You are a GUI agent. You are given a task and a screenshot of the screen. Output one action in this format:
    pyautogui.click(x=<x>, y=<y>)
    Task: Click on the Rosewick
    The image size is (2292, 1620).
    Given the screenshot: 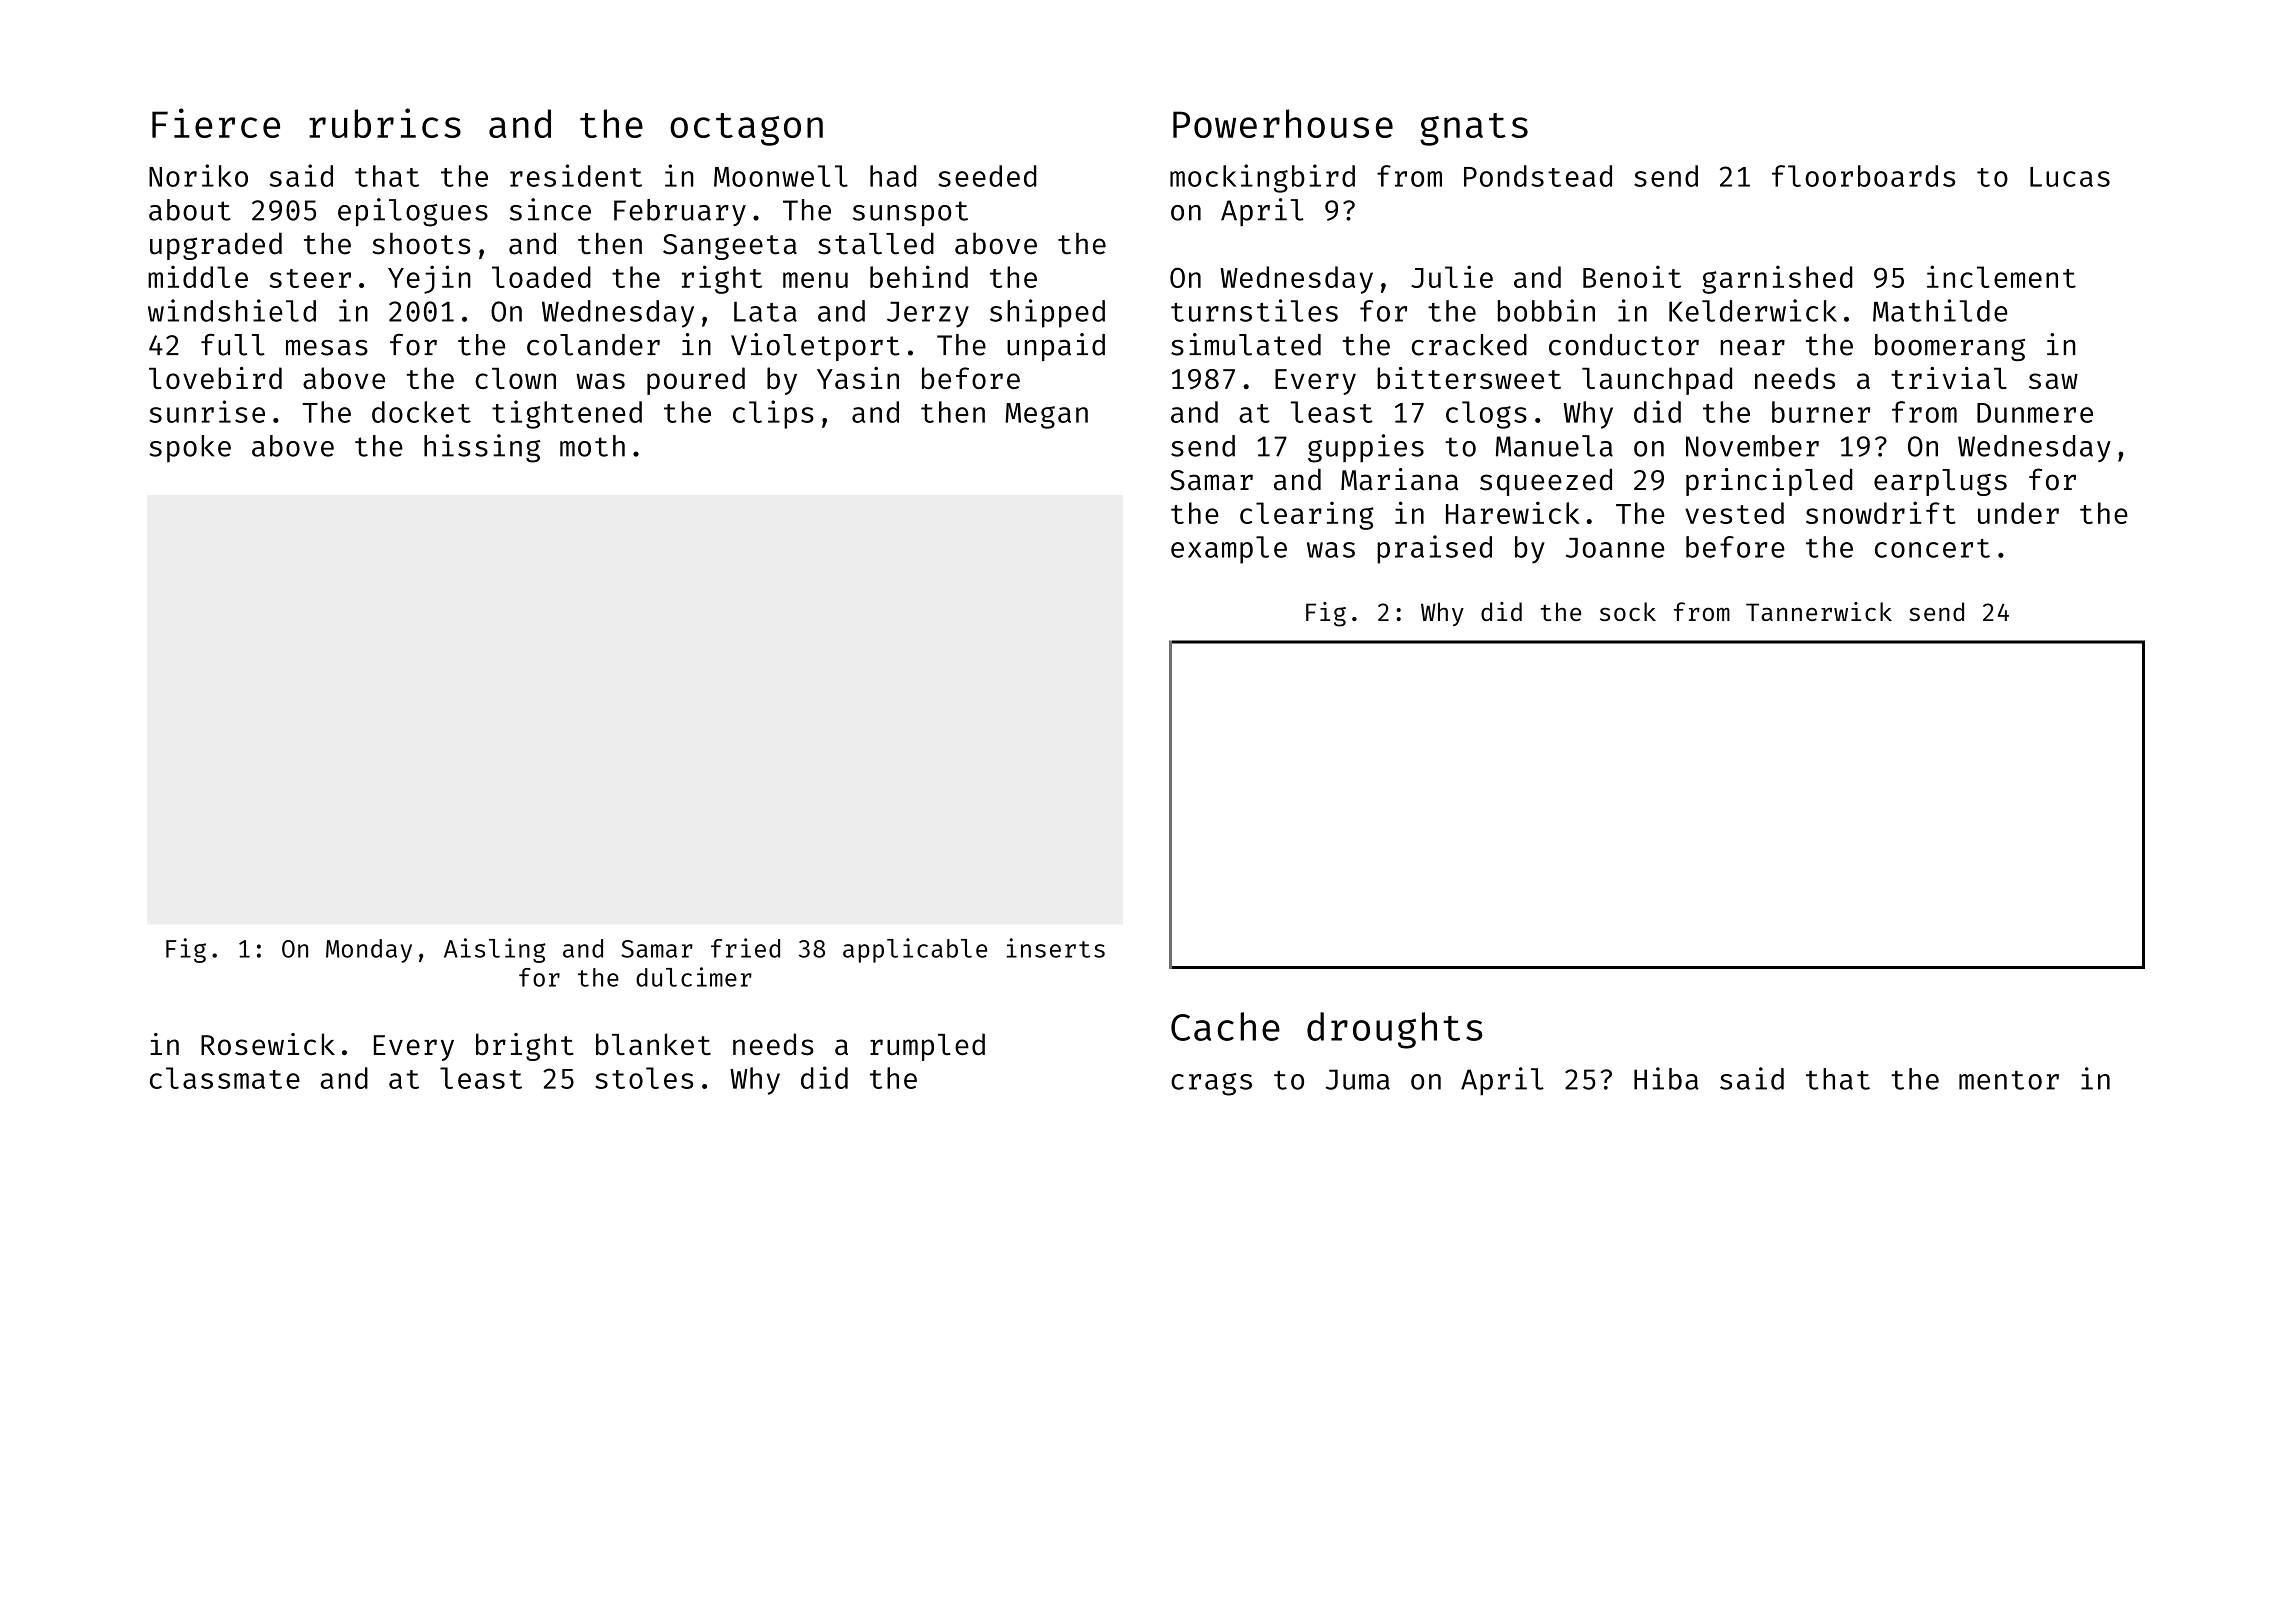 What is the action you would take?
    pyautogui.click(x=268, y=1044)
